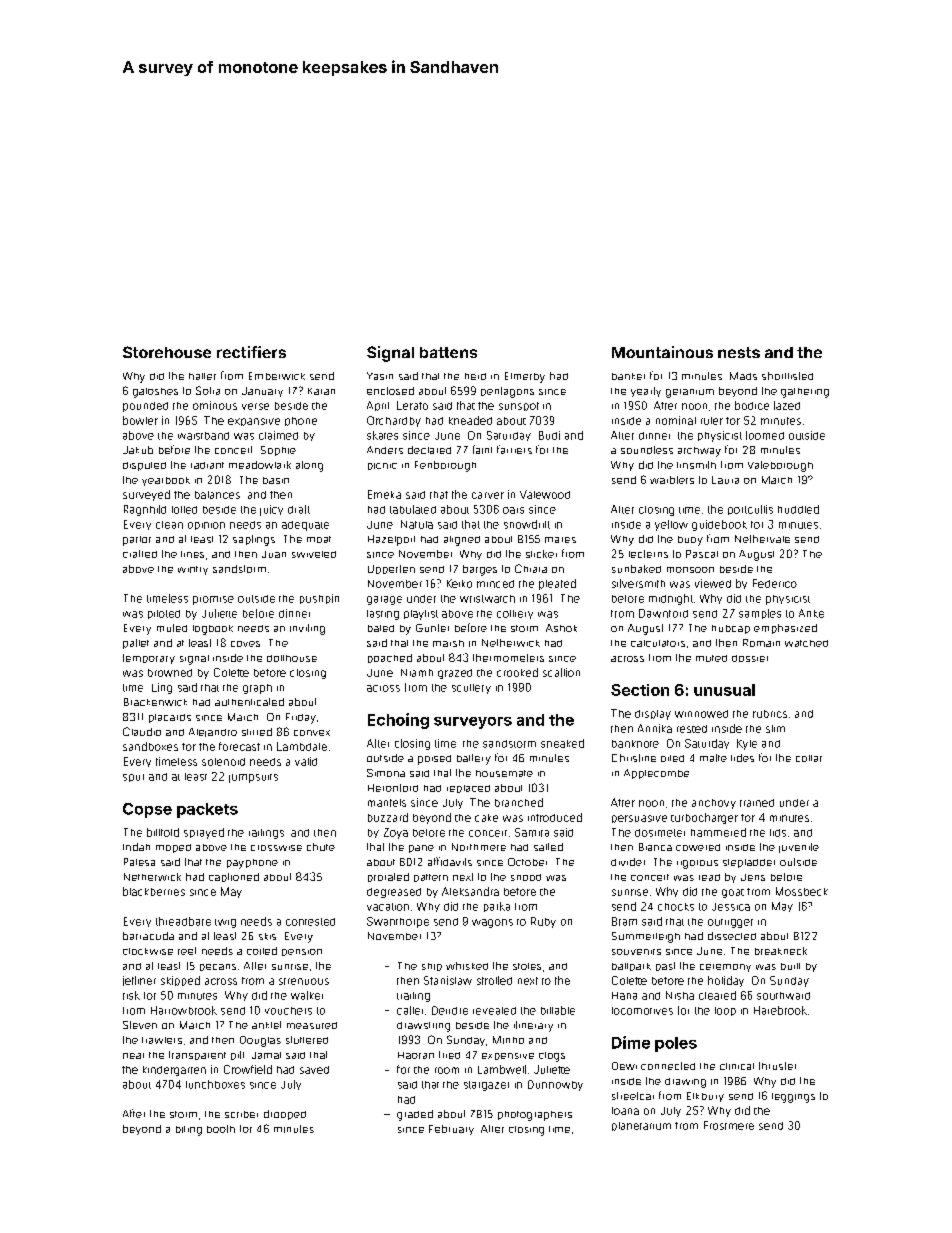 This screenshot has width=952, height=1233. Describe the element at coordinates (739, 352) in the screenshot. I see `nests` at that location.
